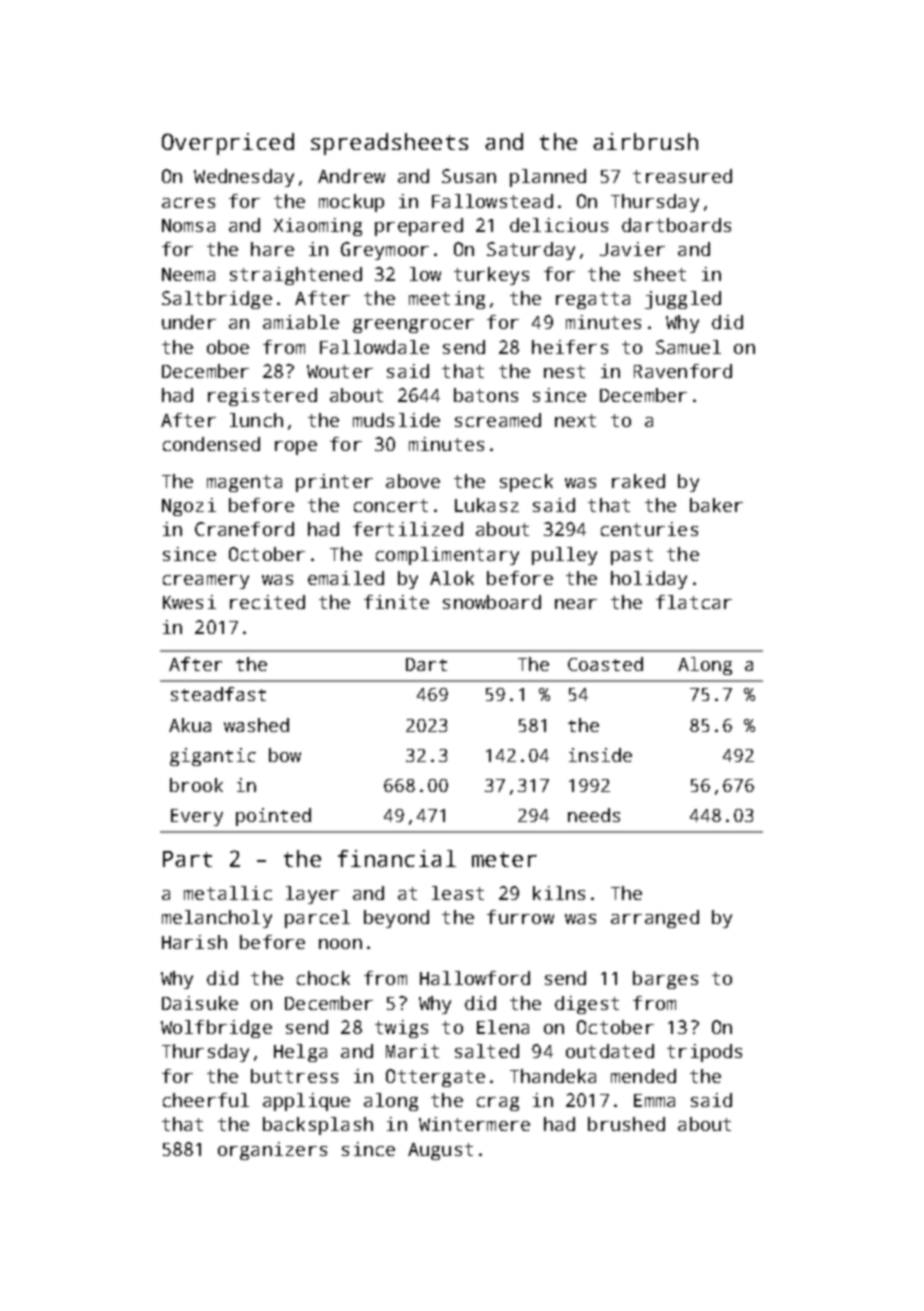  I want to click on Susan, so click(469, 176).
